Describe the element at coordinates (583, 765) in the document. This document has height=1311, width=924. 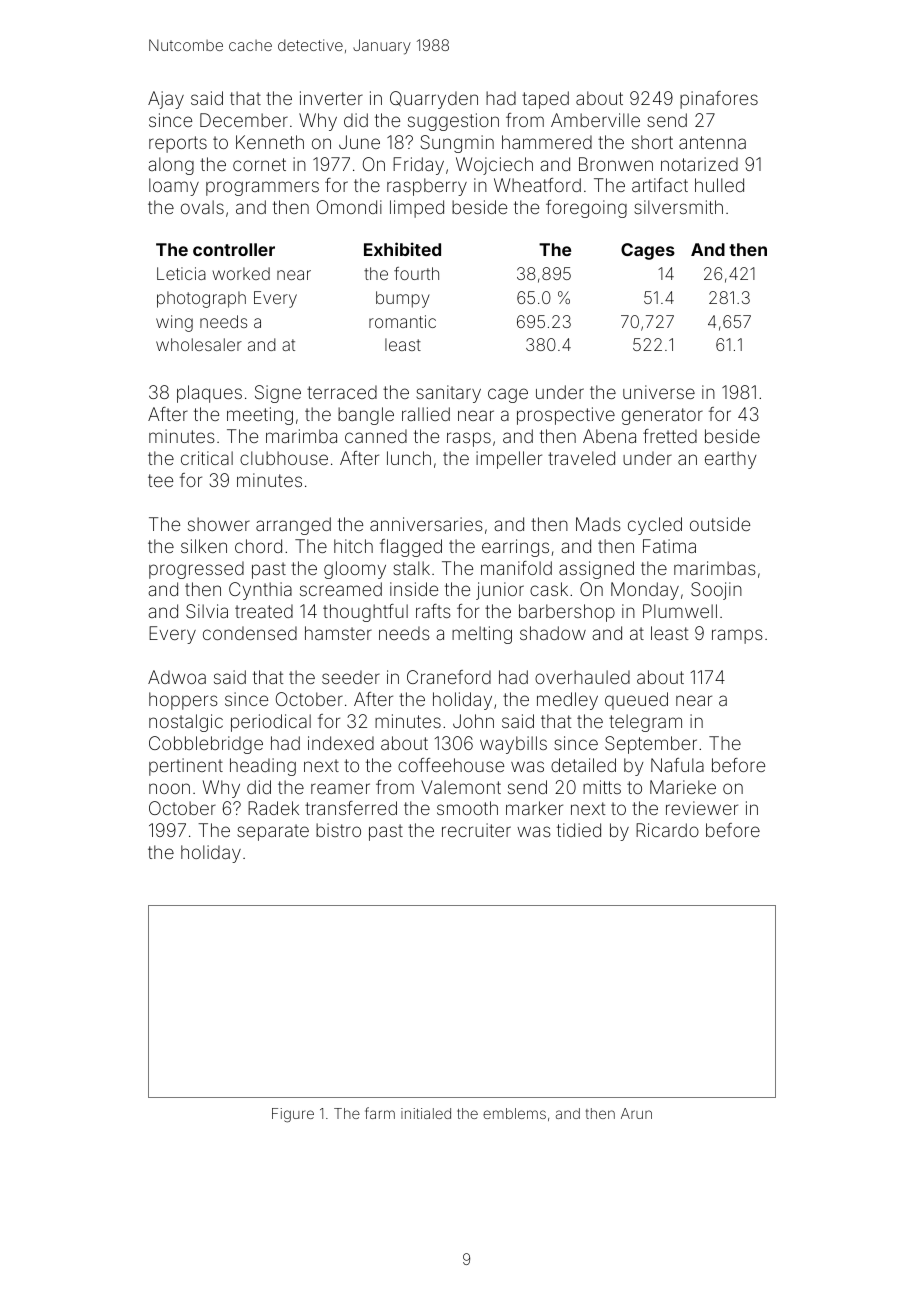
I see `detailed` at that location.
